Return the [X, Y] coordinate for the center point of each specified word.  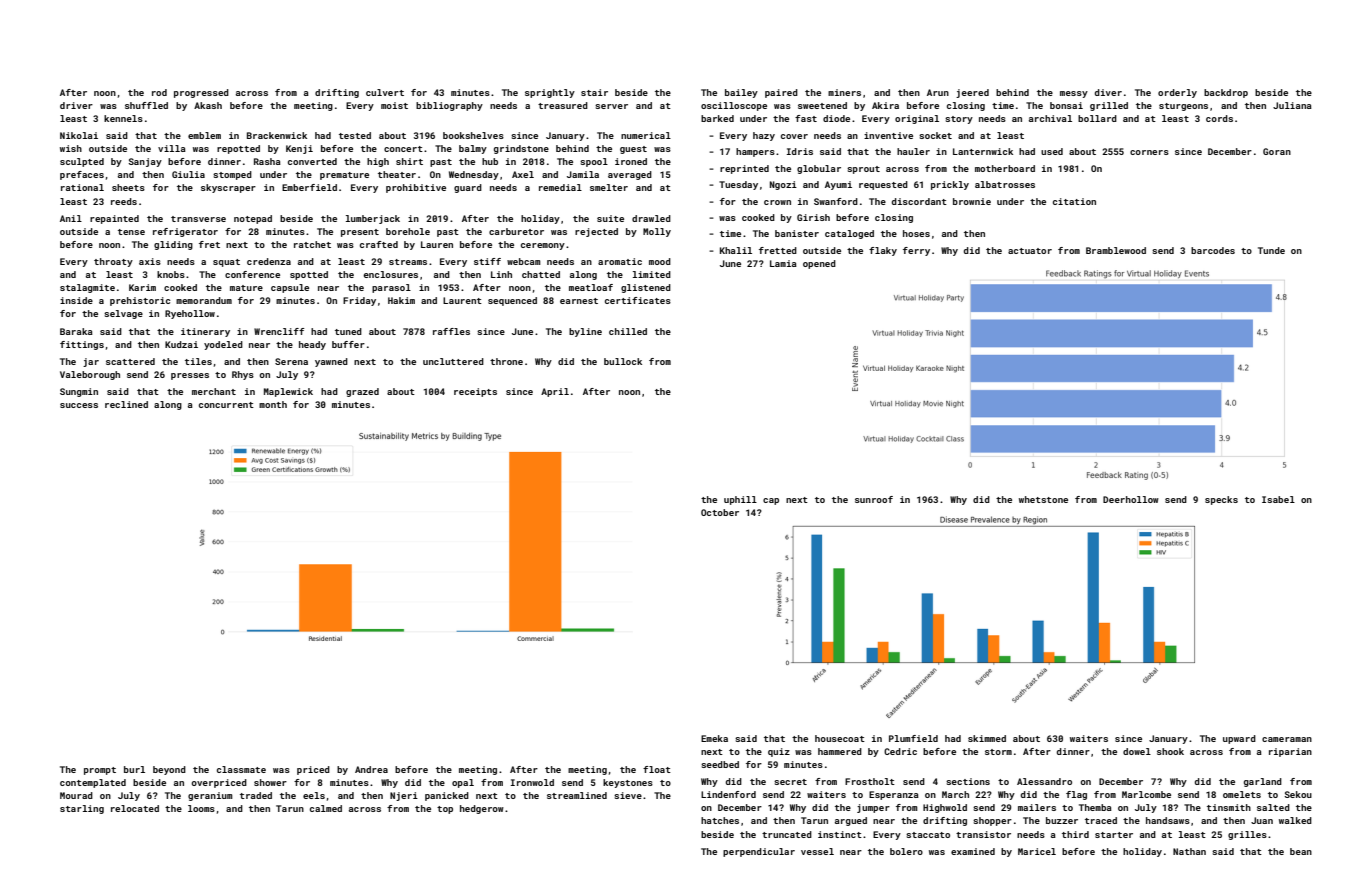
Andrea [371, 769]
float [657, 769]
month [273, 404]
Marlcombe [1146, 794]
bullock [623, 361]
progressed [201, 93]
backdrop [1226, 93]
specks [1221, 500]
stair [594, 92]
